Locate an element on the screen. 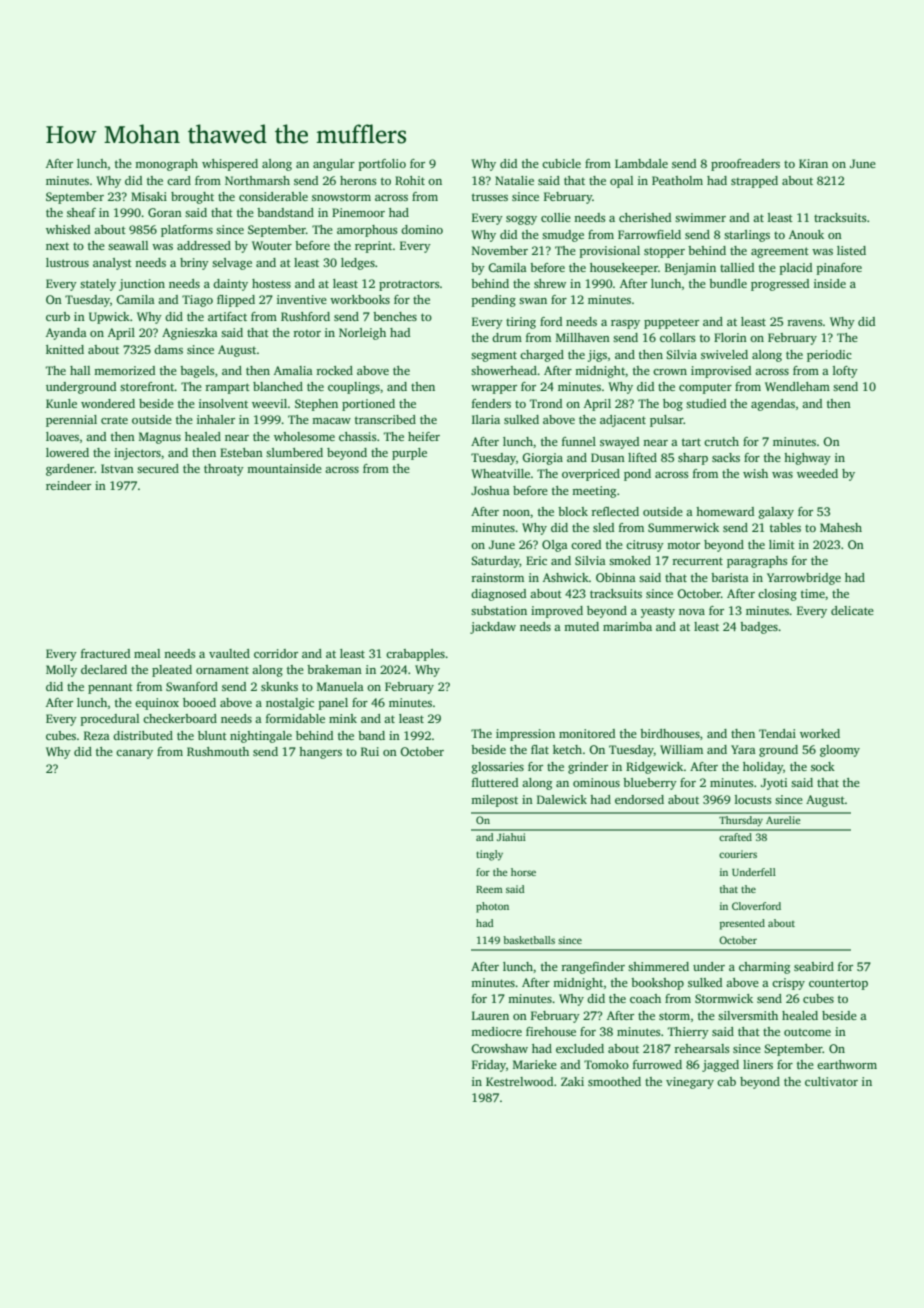 This screenshot has width=924, height=1308. Zaki is located at coordinates (572, 1081).
